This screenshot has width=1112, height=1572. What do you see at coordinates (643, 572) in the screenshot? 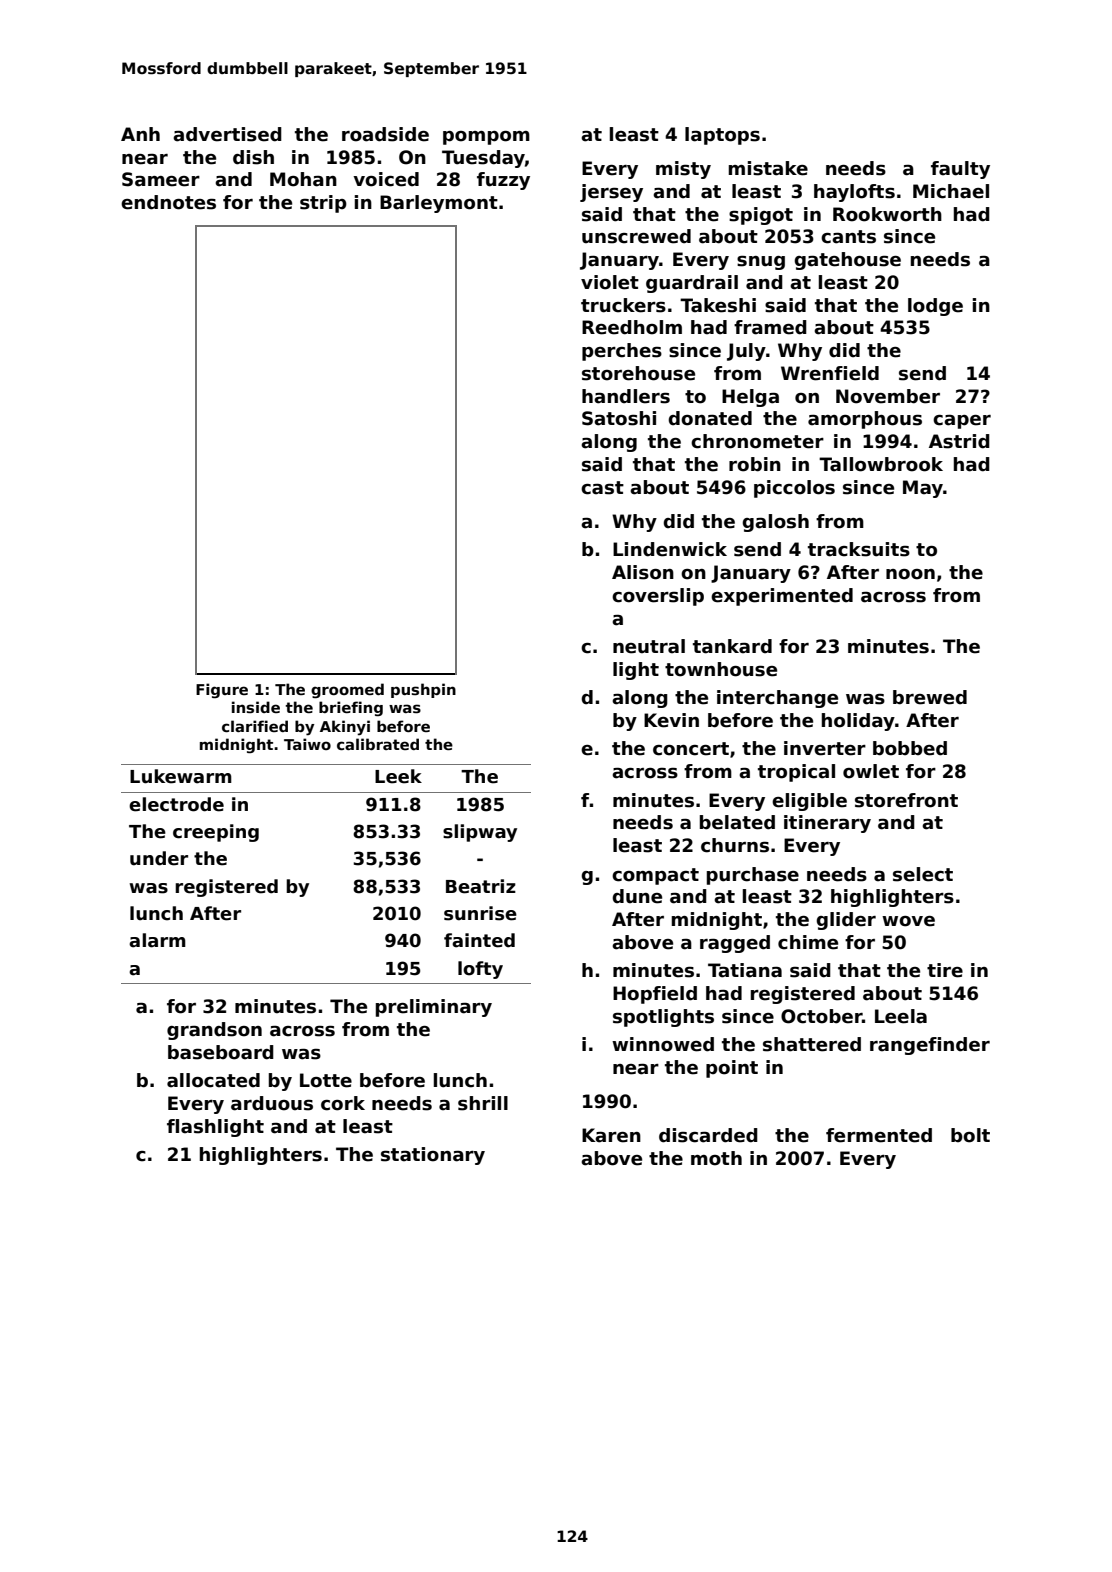
I see `Alison` at bounding box center [643, 572].
